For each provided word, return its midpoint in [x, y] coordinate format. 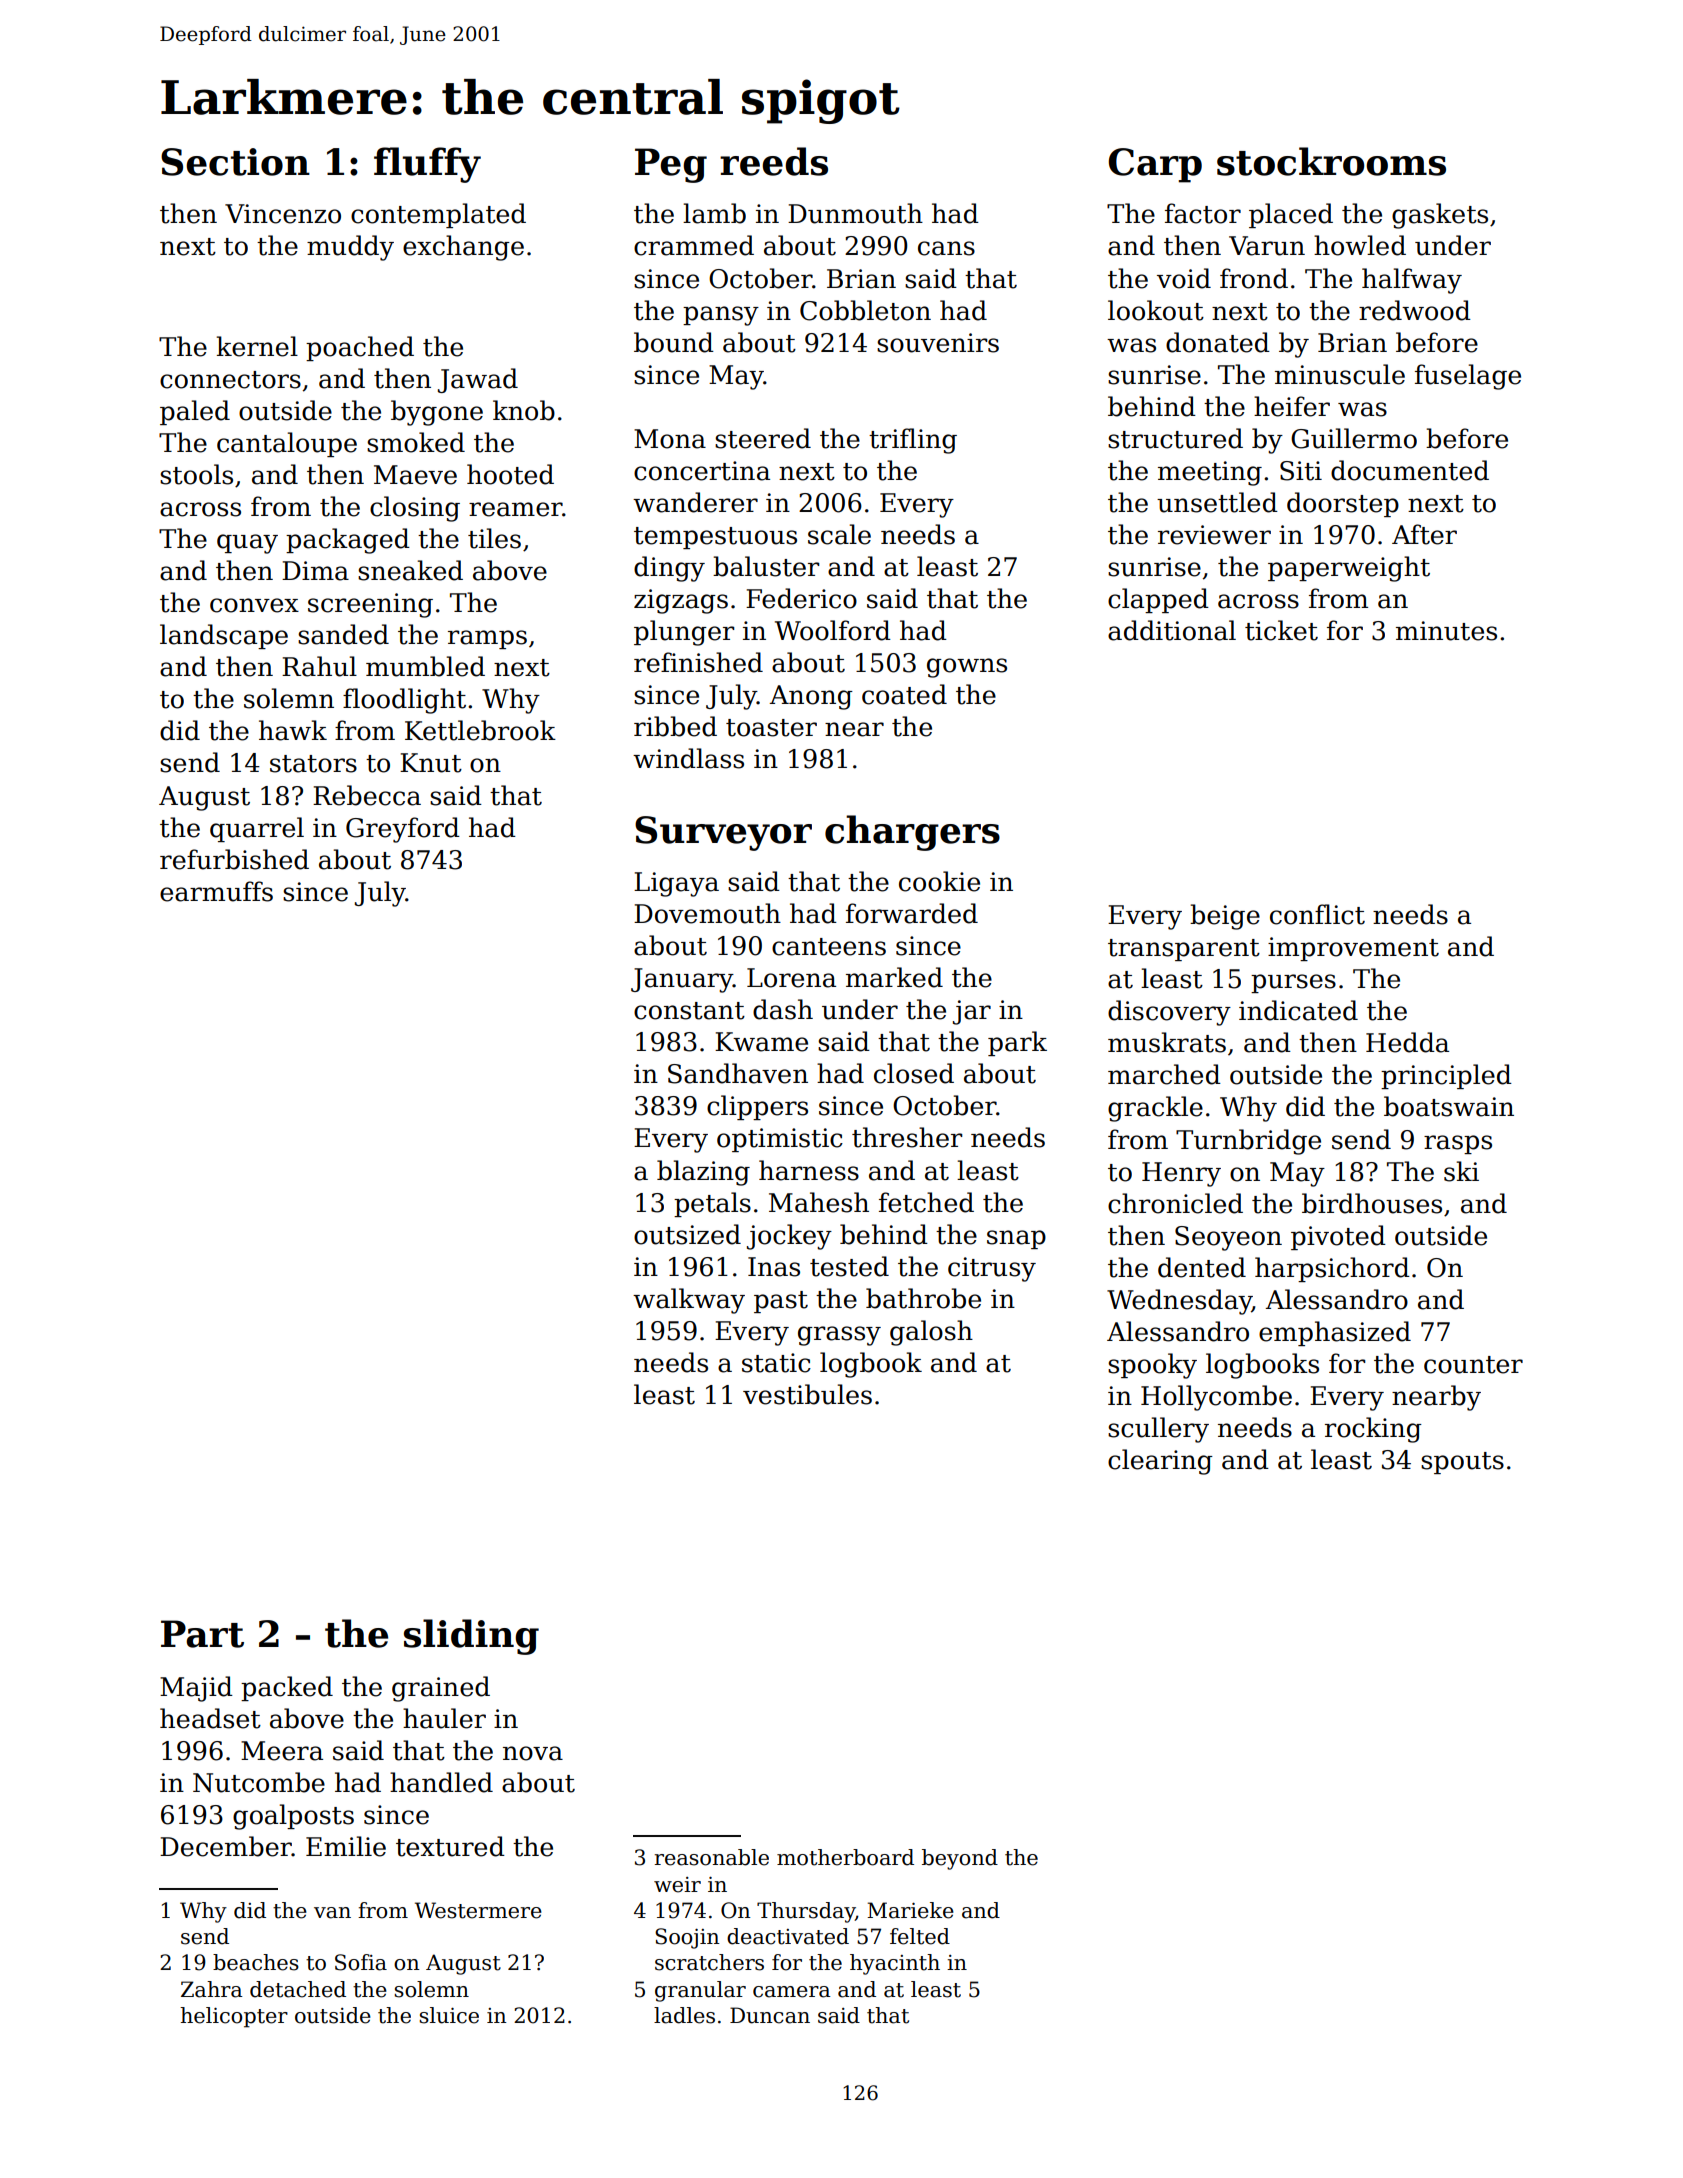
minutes [1446, 631]
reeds [774, 161]
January [682, 980]
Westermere [478, 1910]
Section [235, 162]
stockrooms [1331, 161]
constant [689, 1011]
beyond [960, 1859]
